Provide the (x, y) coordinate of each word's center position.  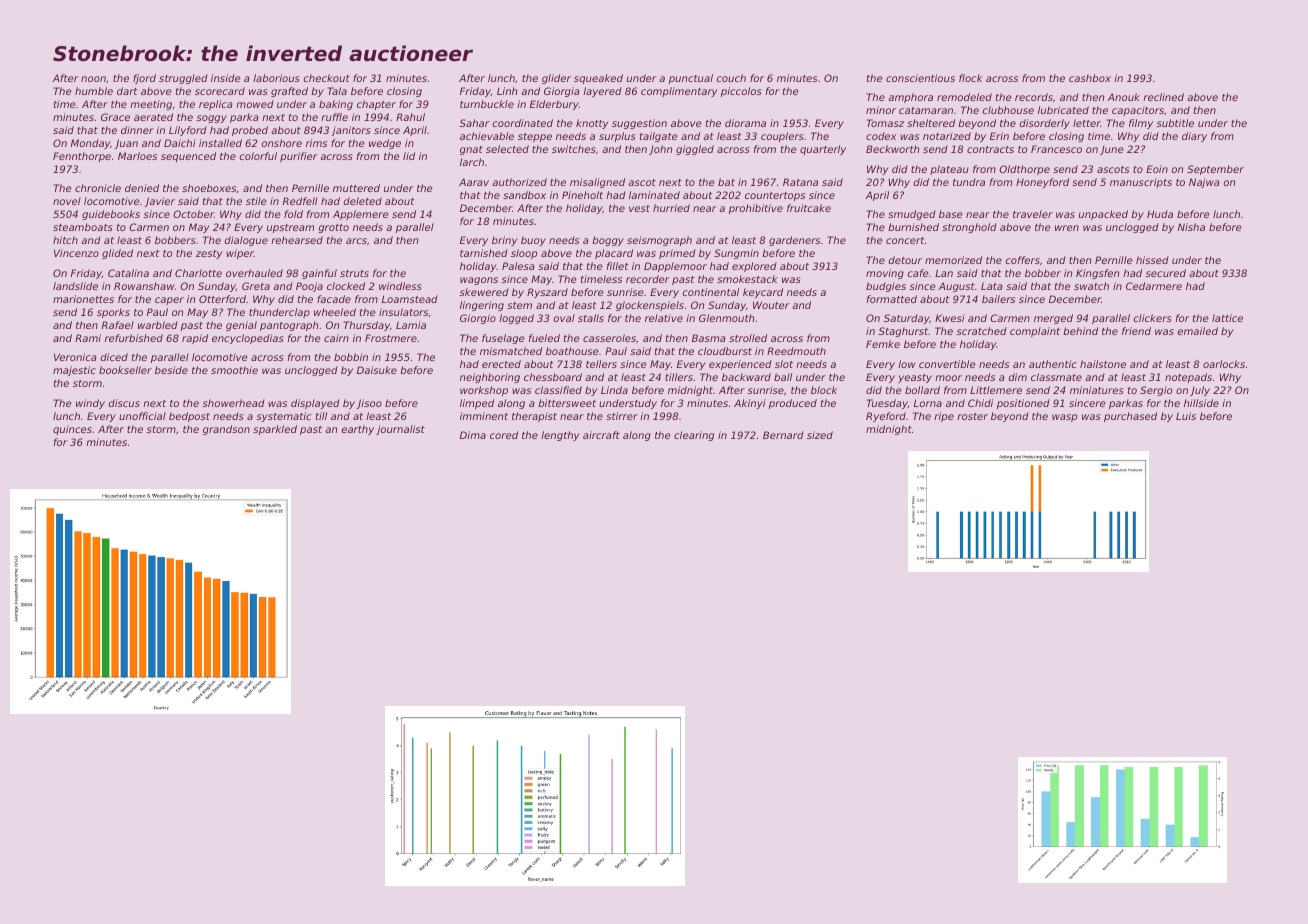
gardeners (794, 241)
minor (881, 110)
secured (1165, 273)
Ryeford (886, 417)
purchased (1130, 417)
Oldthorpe (1024, 170)
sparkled (275, 430)
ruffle (334, 117)
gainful (319, 274)
